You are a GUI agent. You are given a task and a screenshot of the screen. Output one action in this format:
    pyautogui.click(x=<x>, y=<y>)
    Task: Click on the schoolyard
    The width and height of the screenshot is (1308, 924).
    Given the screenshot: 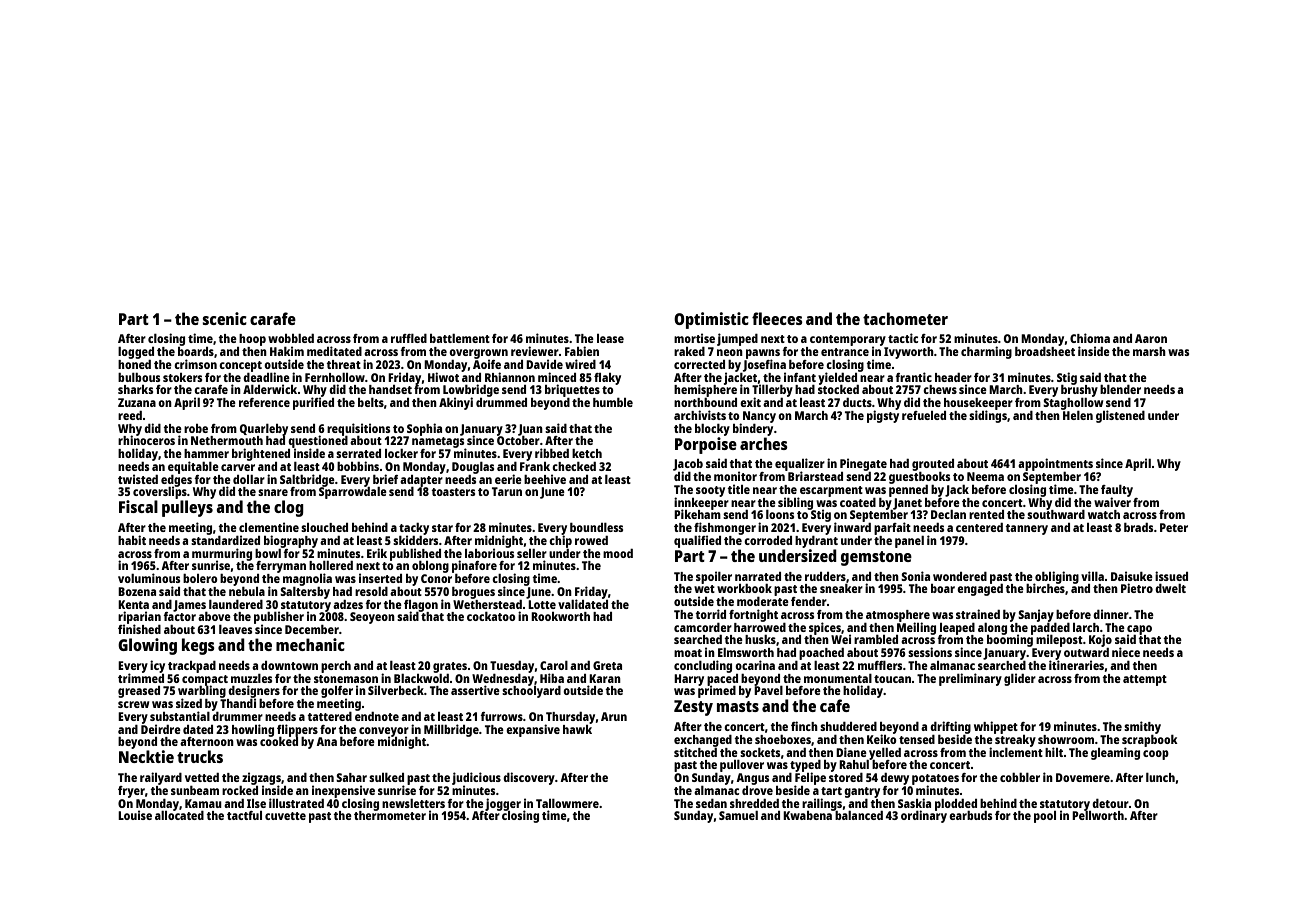 What is the action you would take?
    pyautogui.click(x=531, y=692)
